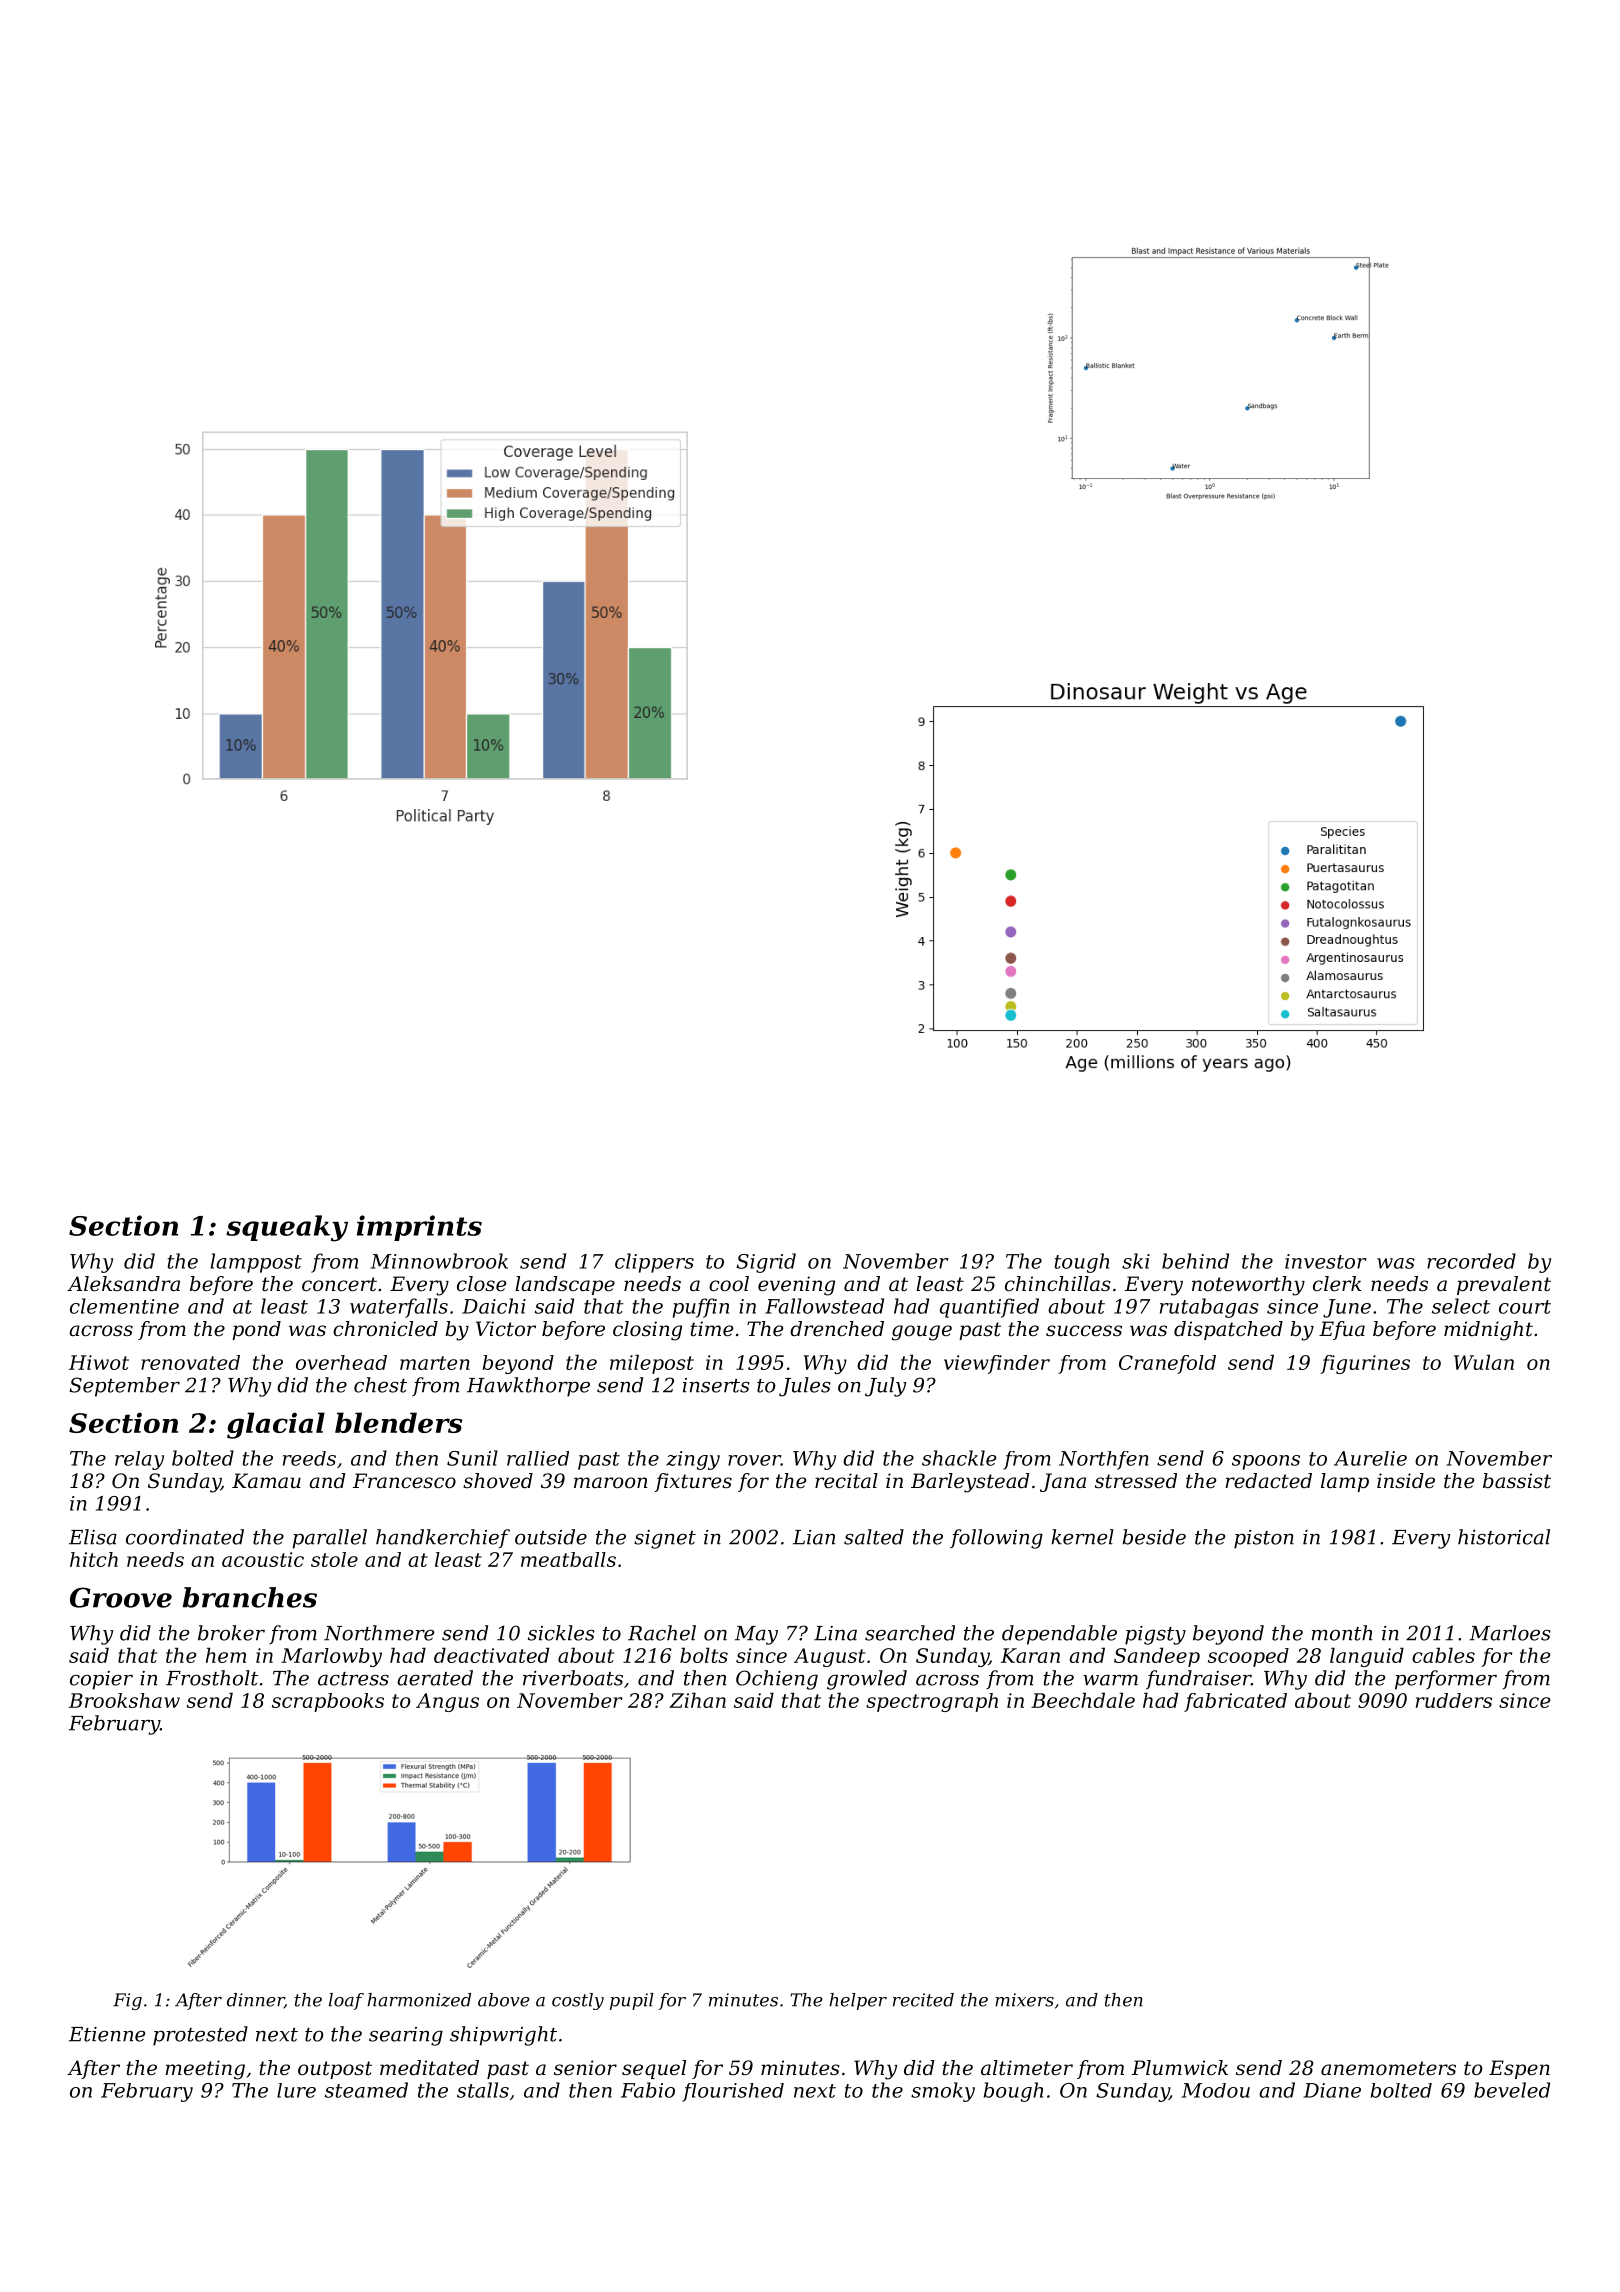 The image size is (1620, 2292). Describe the element at coordinates (1024, 2000) in the document. I see `mixers` at that location.
